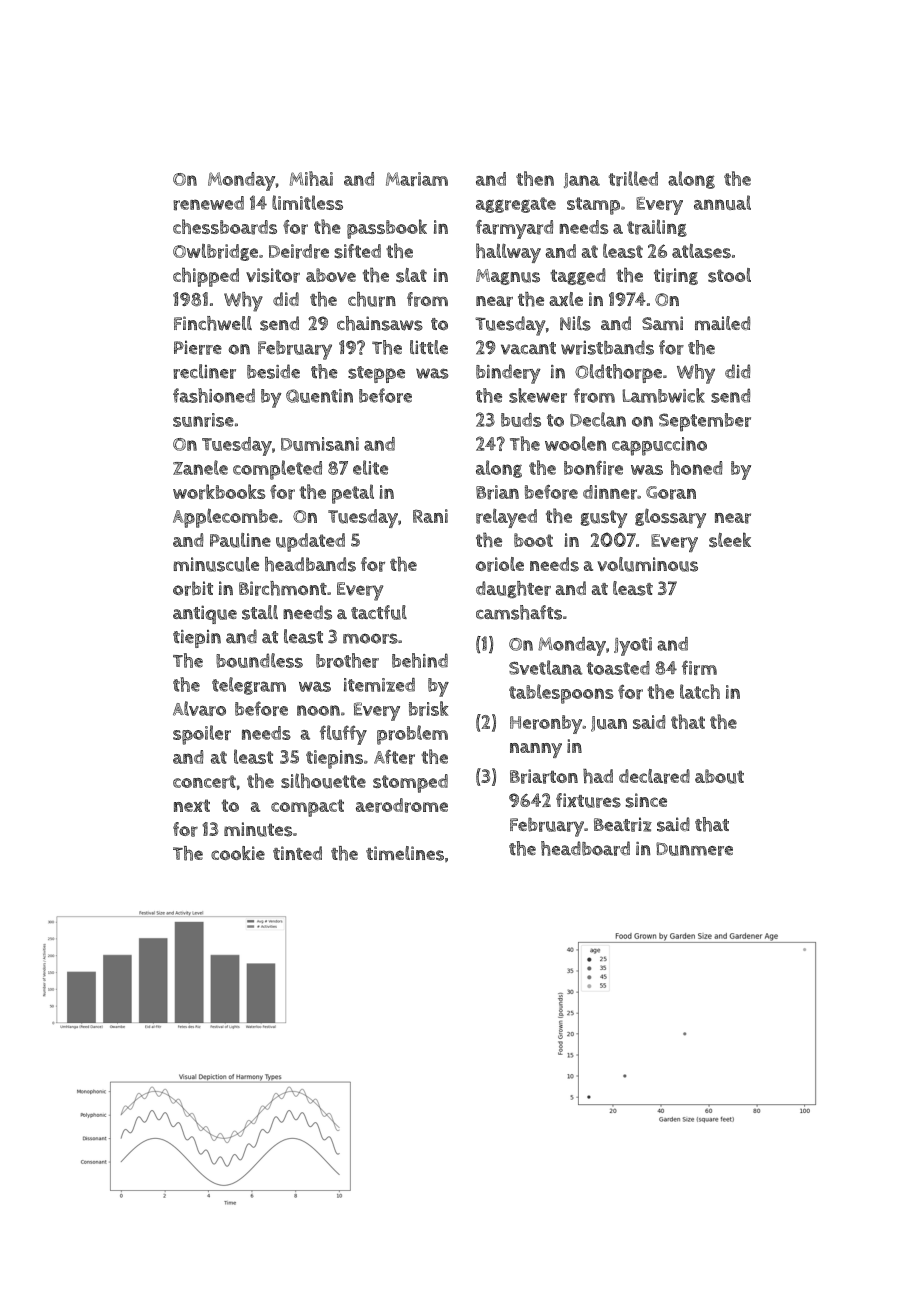  I want to click on voluminous, so click(647, 564).
